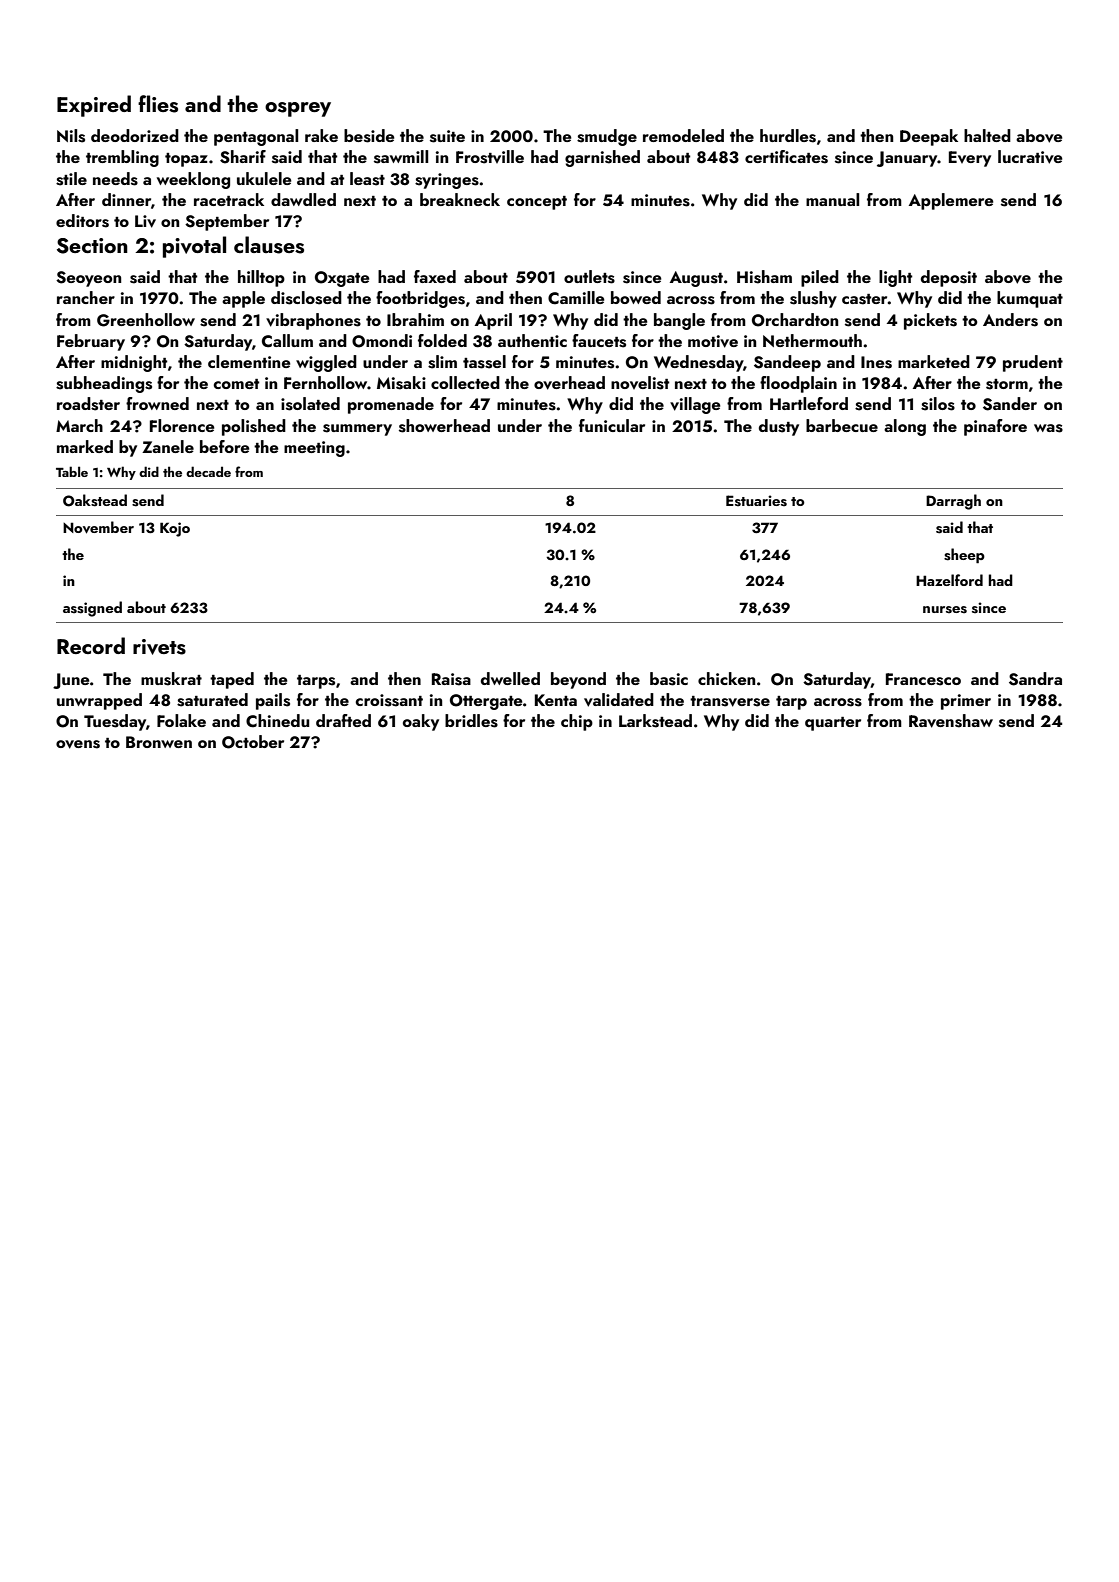 The height and width of the document is (1582, 1119). Describe the element at coordinates (194, 247) in the document. I see `pivotal` at that location.
